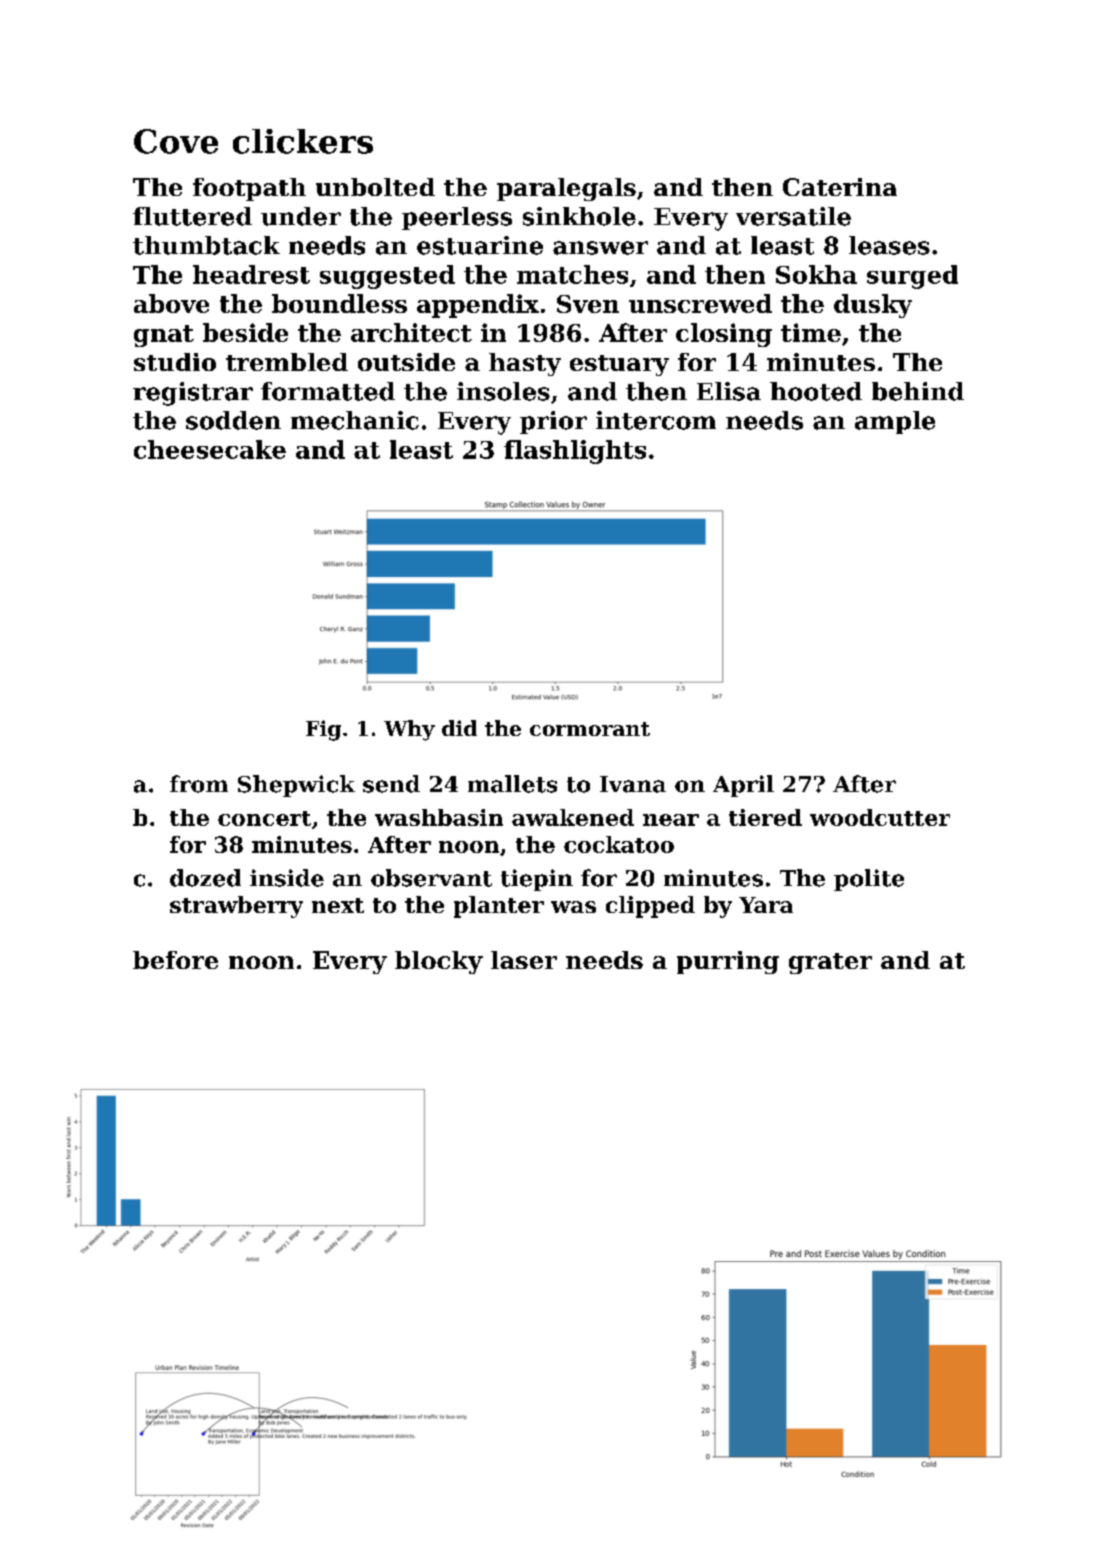  I want to click on Cove, so click(176, 141).
